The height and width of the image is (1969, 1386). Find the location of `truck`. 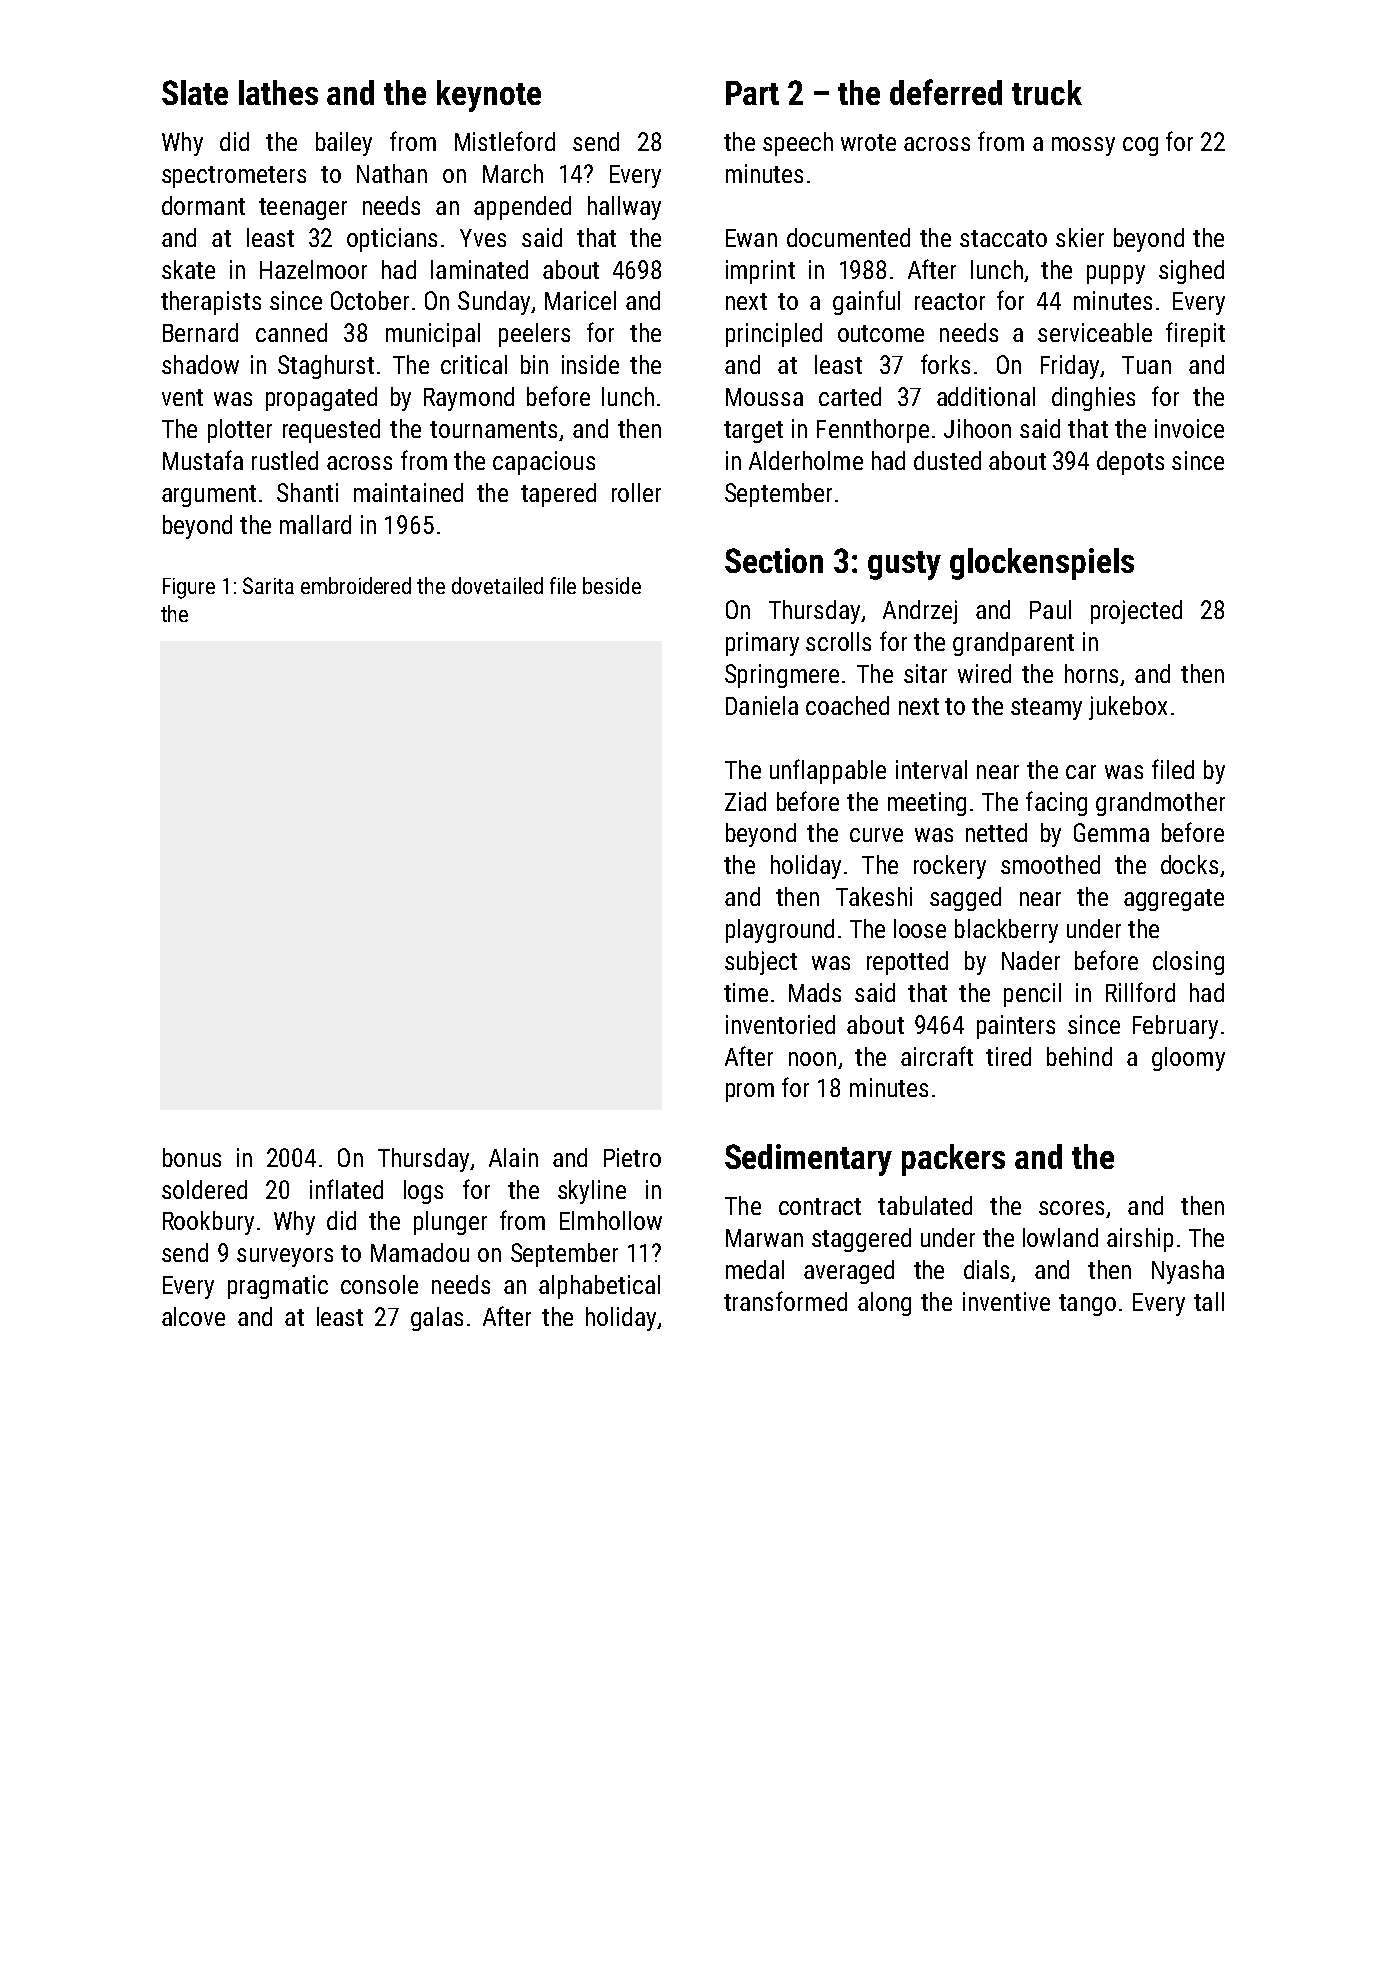

truck is located at coordinates (1047, 92).
